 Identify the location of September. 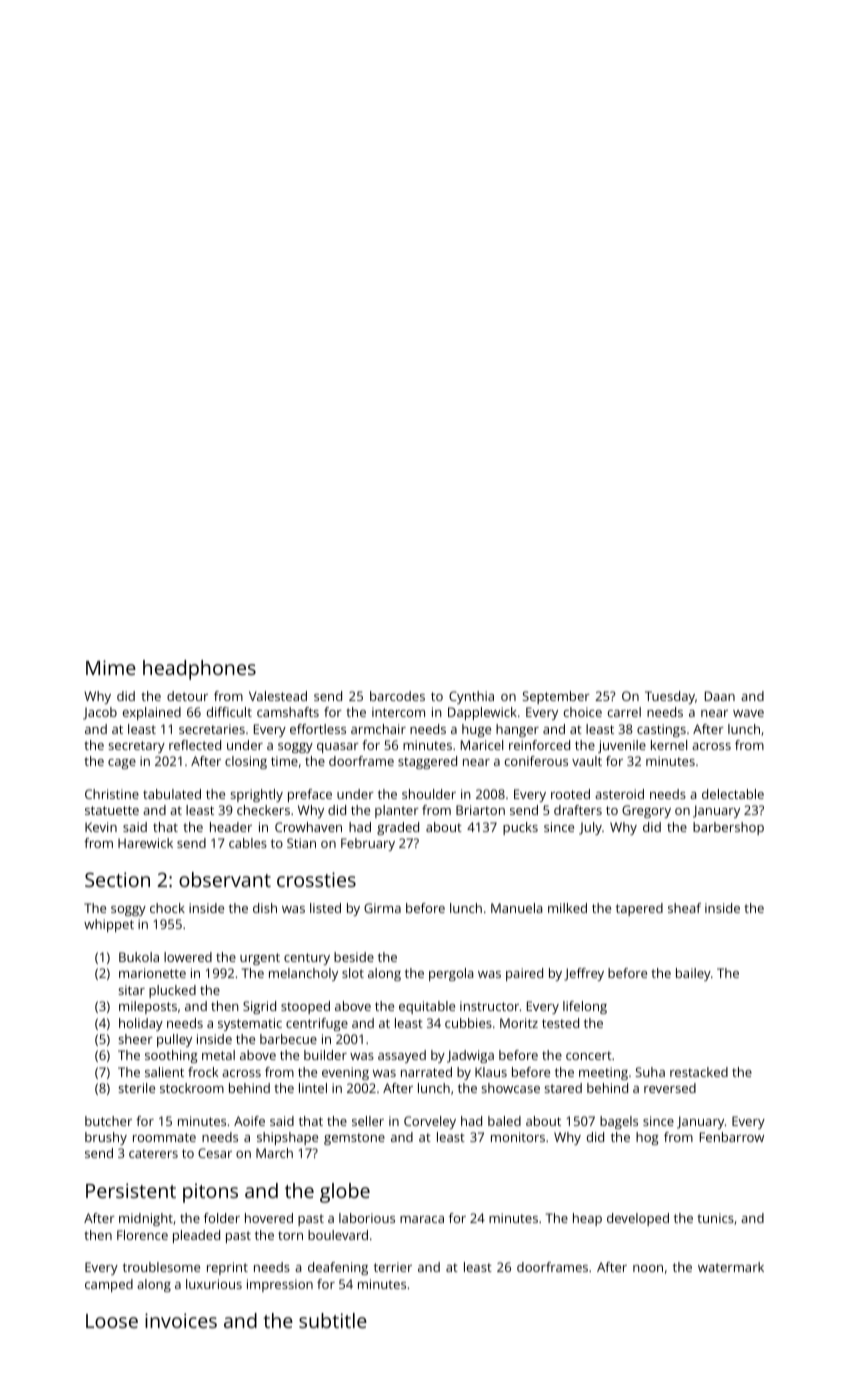
(556, 697).
